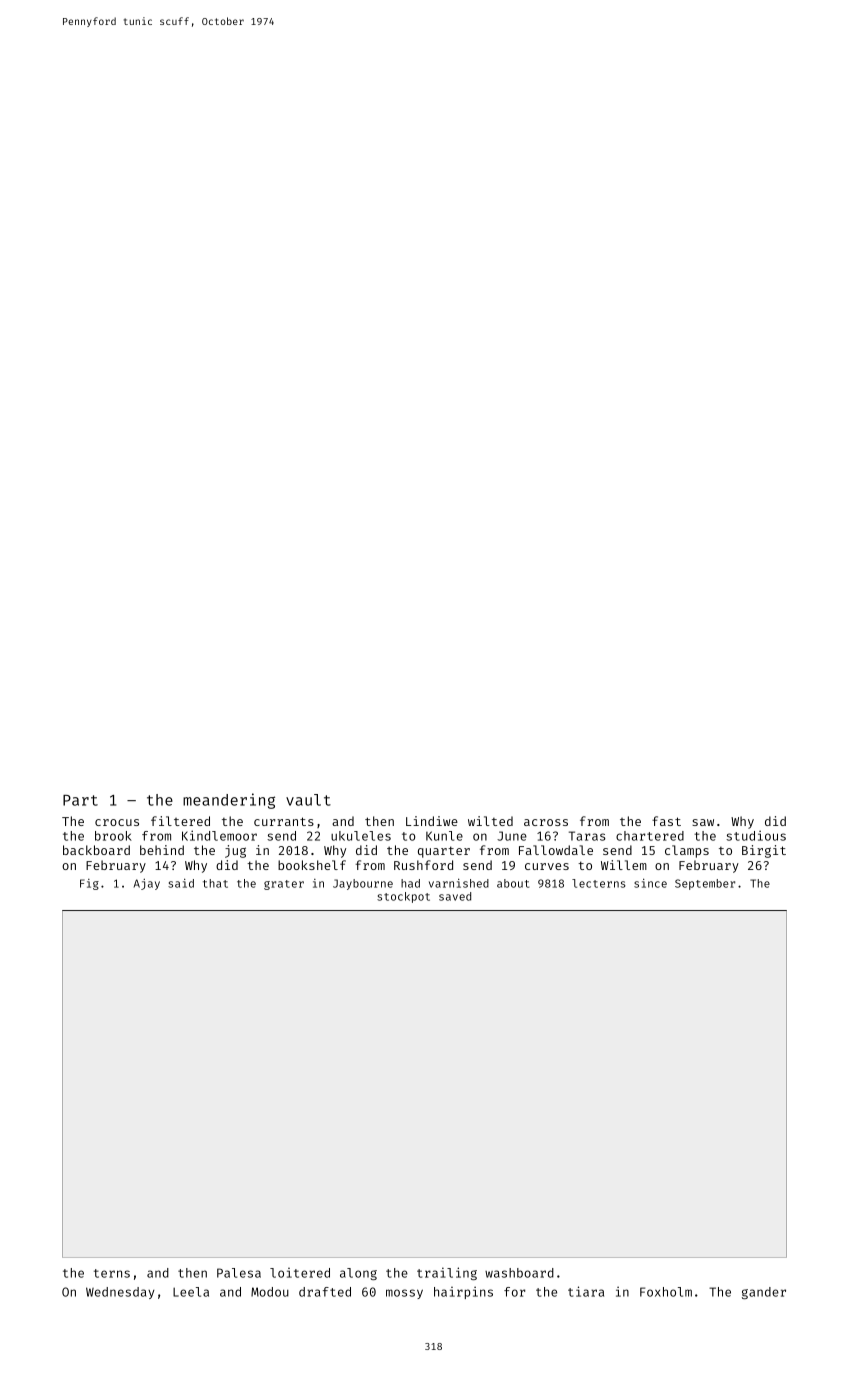  I want to click on said, so click(181, 883).
